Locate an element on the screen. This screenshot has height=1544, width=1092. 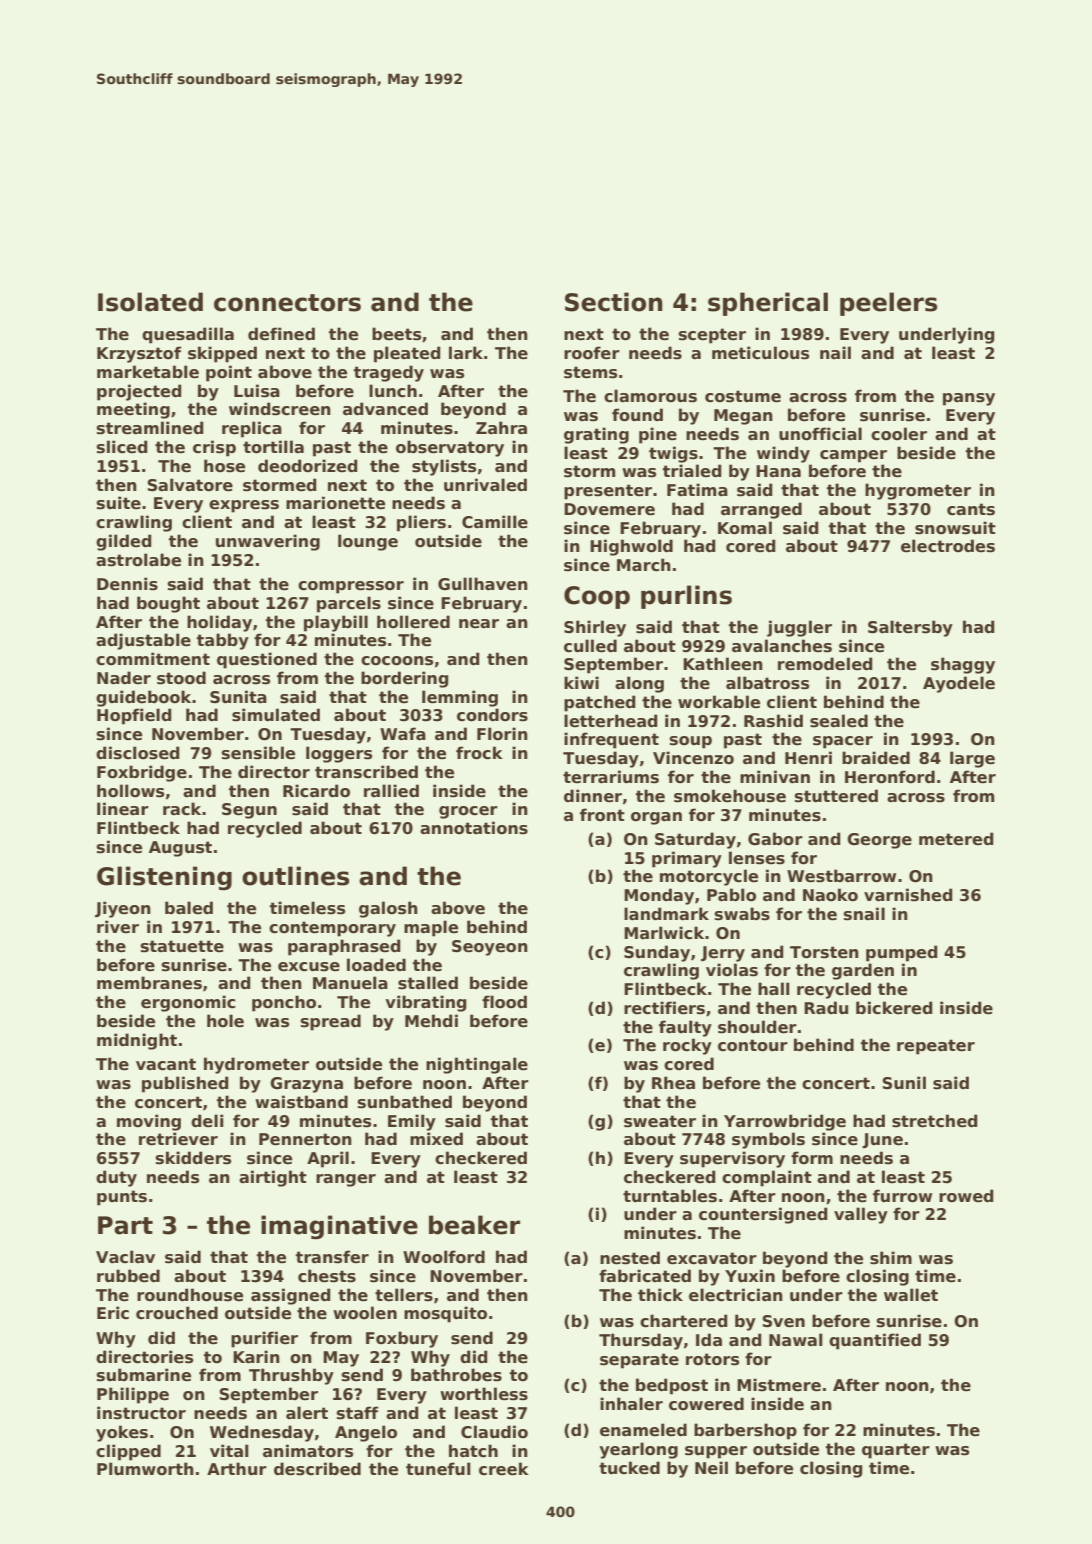
observatory is located at coordinates (450, 448).
